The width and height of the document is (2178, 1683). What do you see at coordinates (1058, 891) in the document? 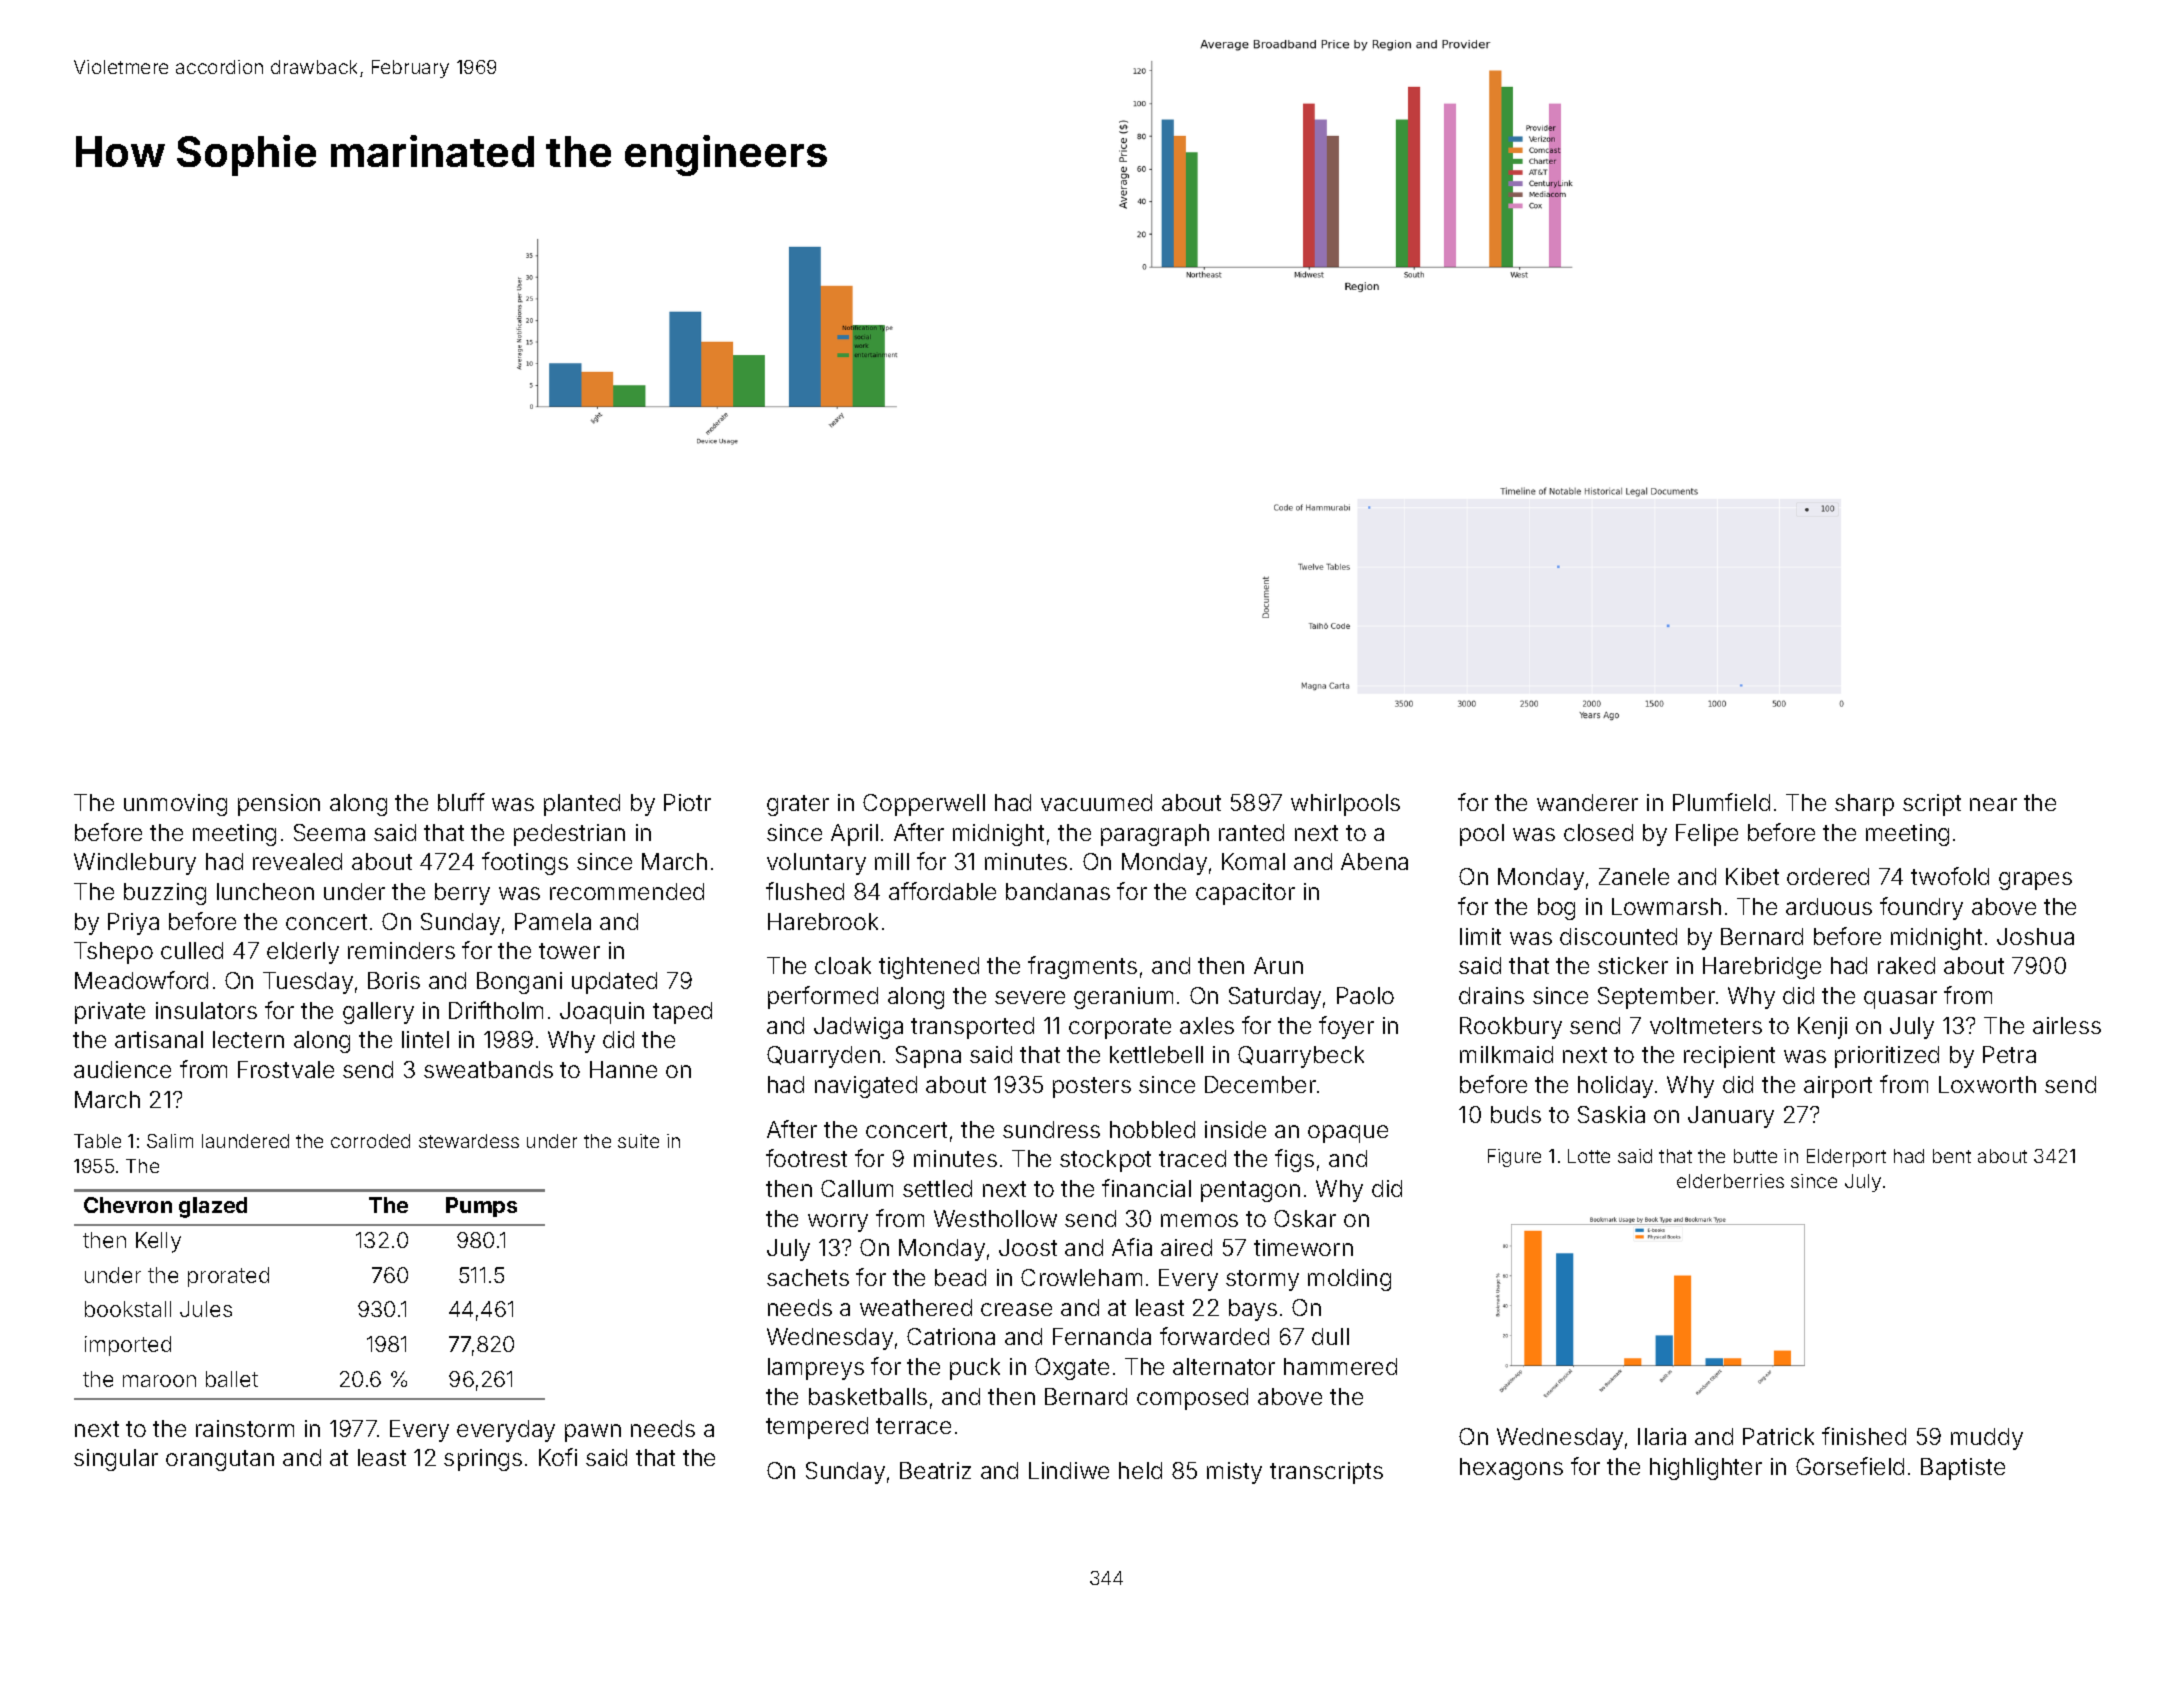
I see `bandanas` at bounding box center [1058, 891].
